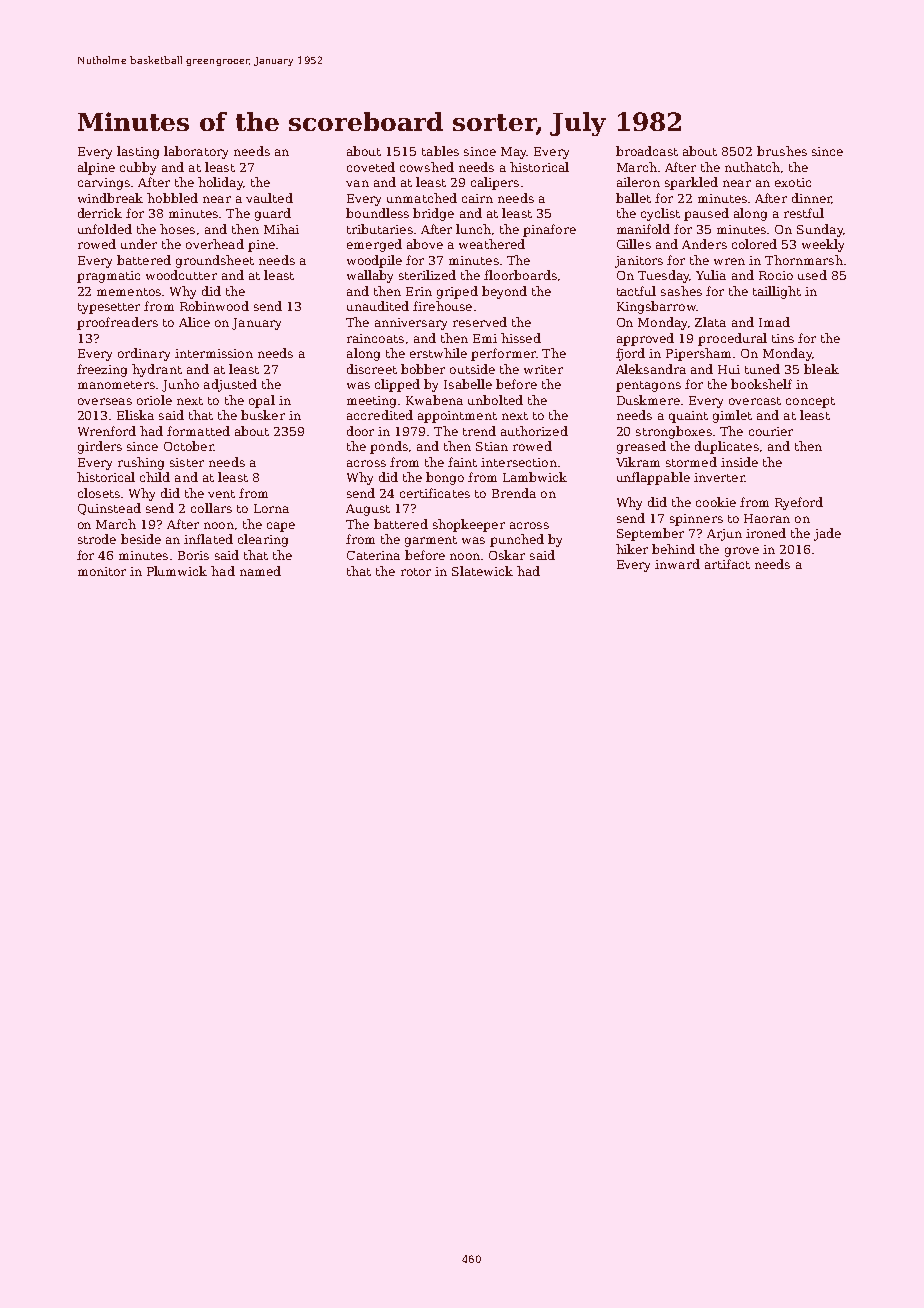 Image resolution: width=924 pixels, height=1308 pixels. I want to click on tins, so click(783, 338).
